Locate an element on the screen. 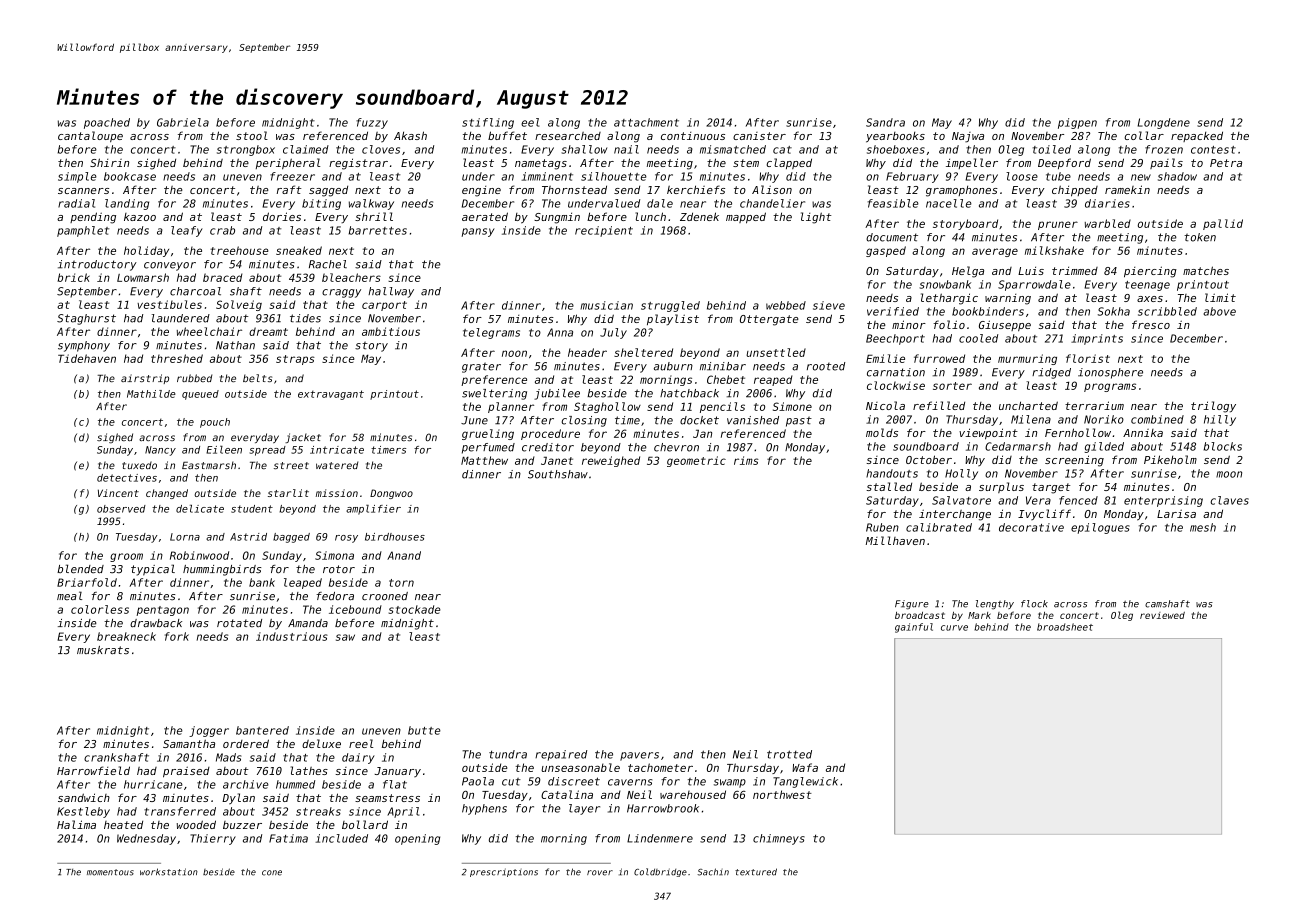 Image resolution: width=1308 pixels, height=924 pixels. header is located at coordinates (587, 352).
